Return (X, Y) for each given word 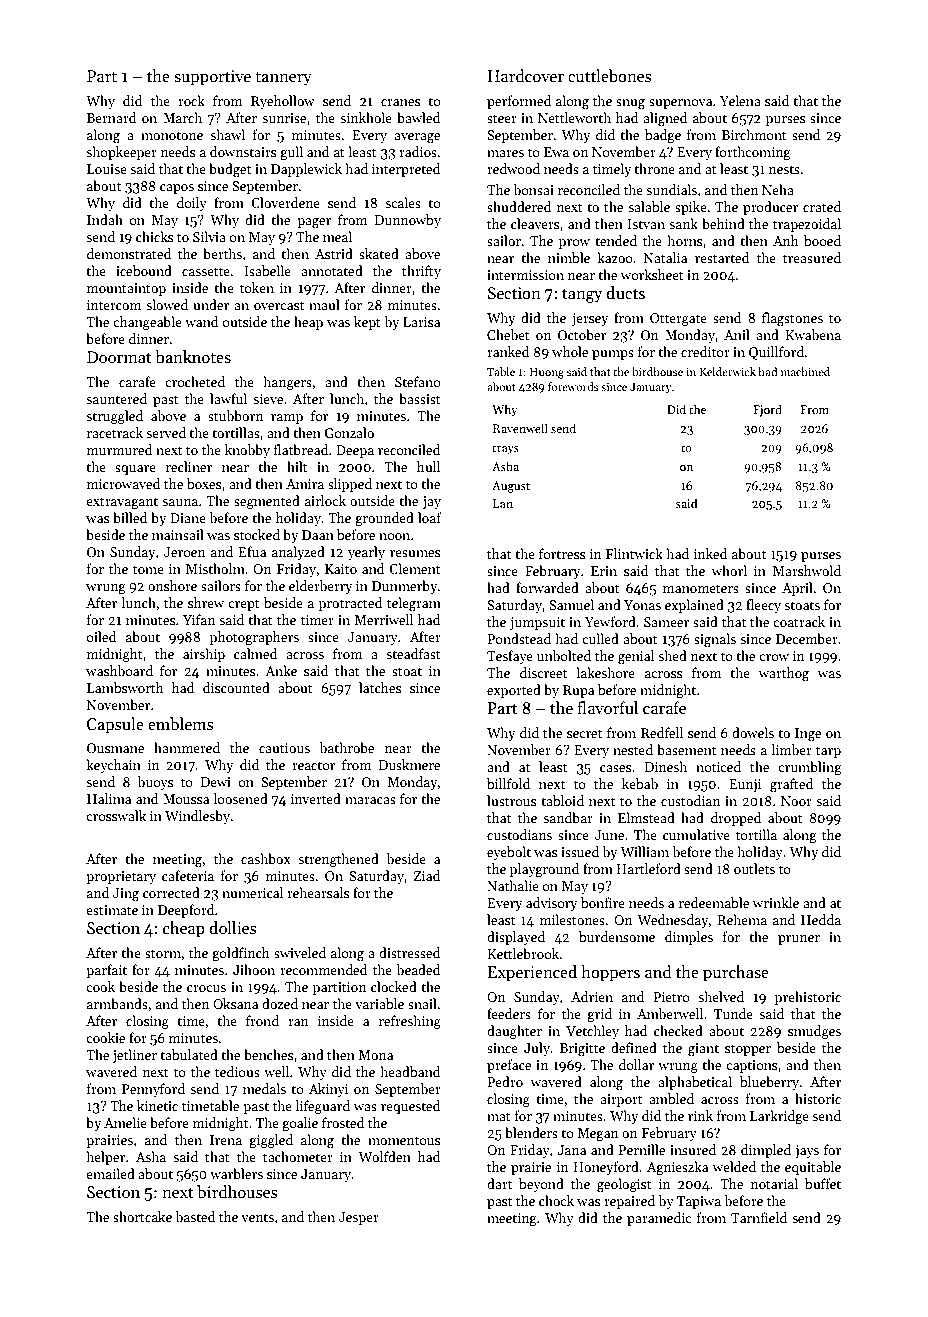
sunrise (284, 118)
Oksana (235, 1003)
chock (556, 1200)
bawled (418, 117)
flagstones (792, 319)
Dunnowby (408, 221)
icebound (144, 270)
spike (691, 208)
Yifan (199, 619)
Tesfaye (510, 657)
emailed (110, 1173)
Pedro (505, 1081)
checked (678, 1030)
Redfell (662, 732)
